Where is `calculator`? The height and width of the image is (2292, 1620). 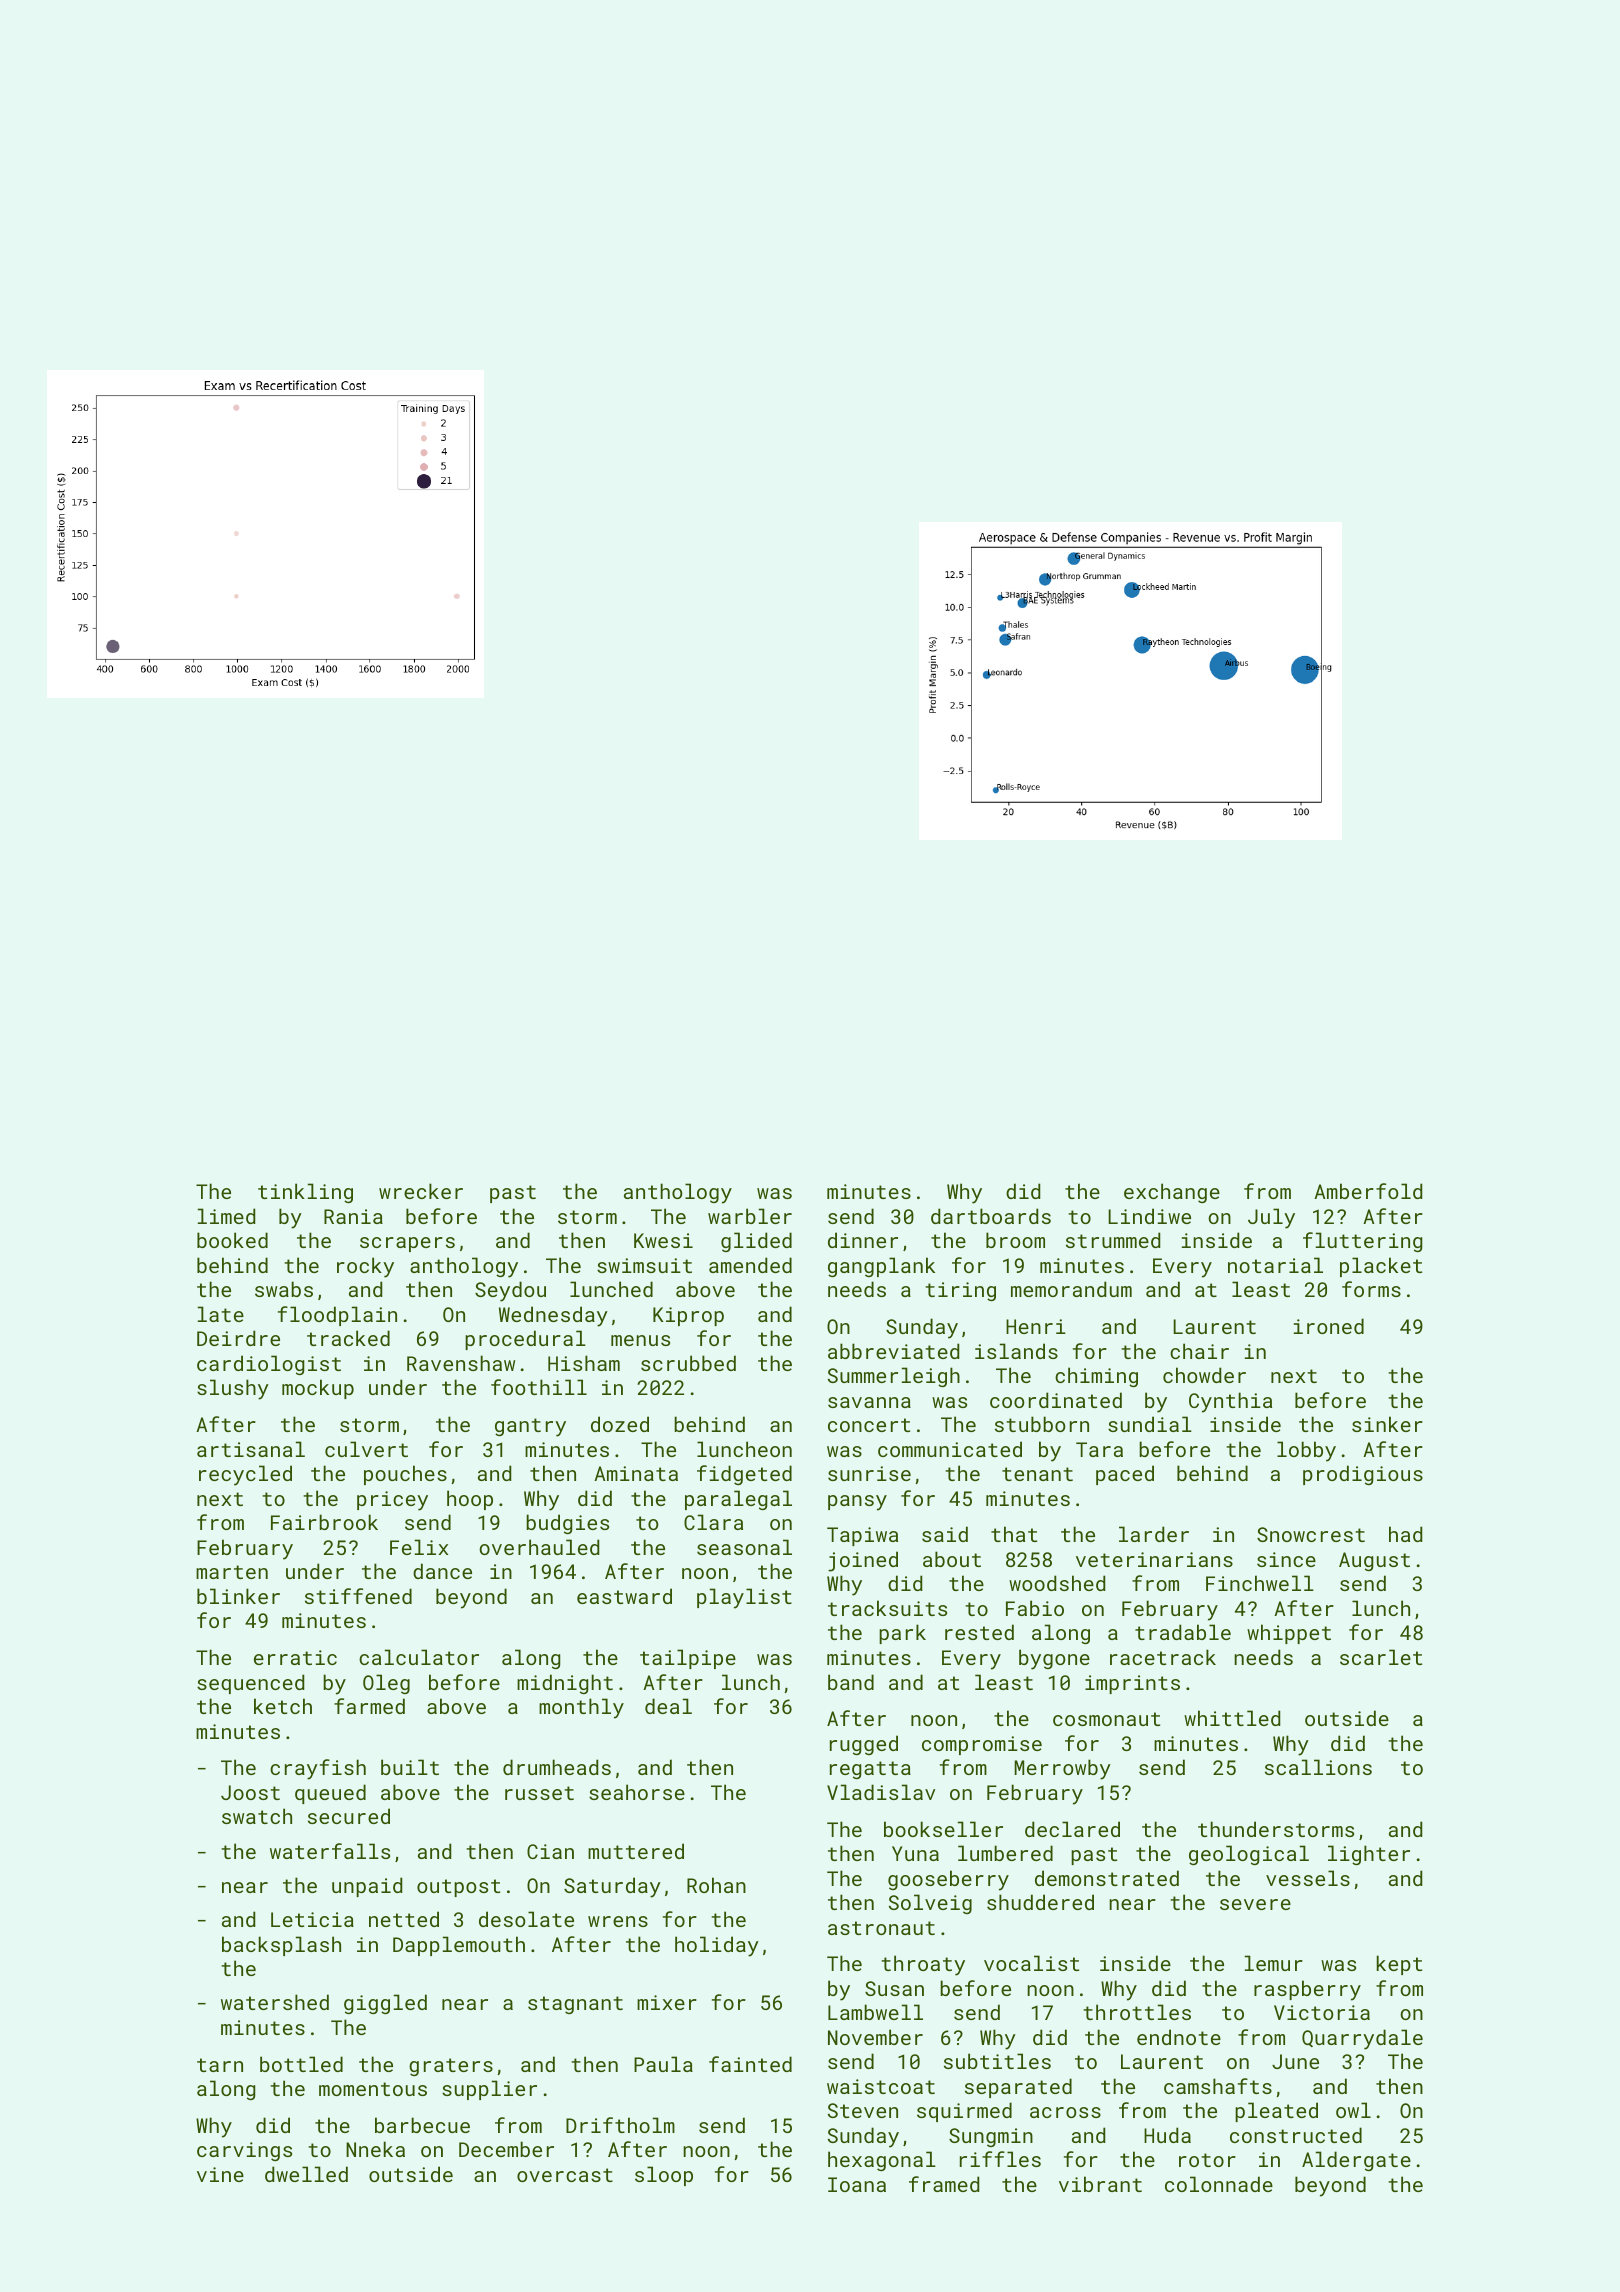
calculator is located at coordinates (419, 1657).
